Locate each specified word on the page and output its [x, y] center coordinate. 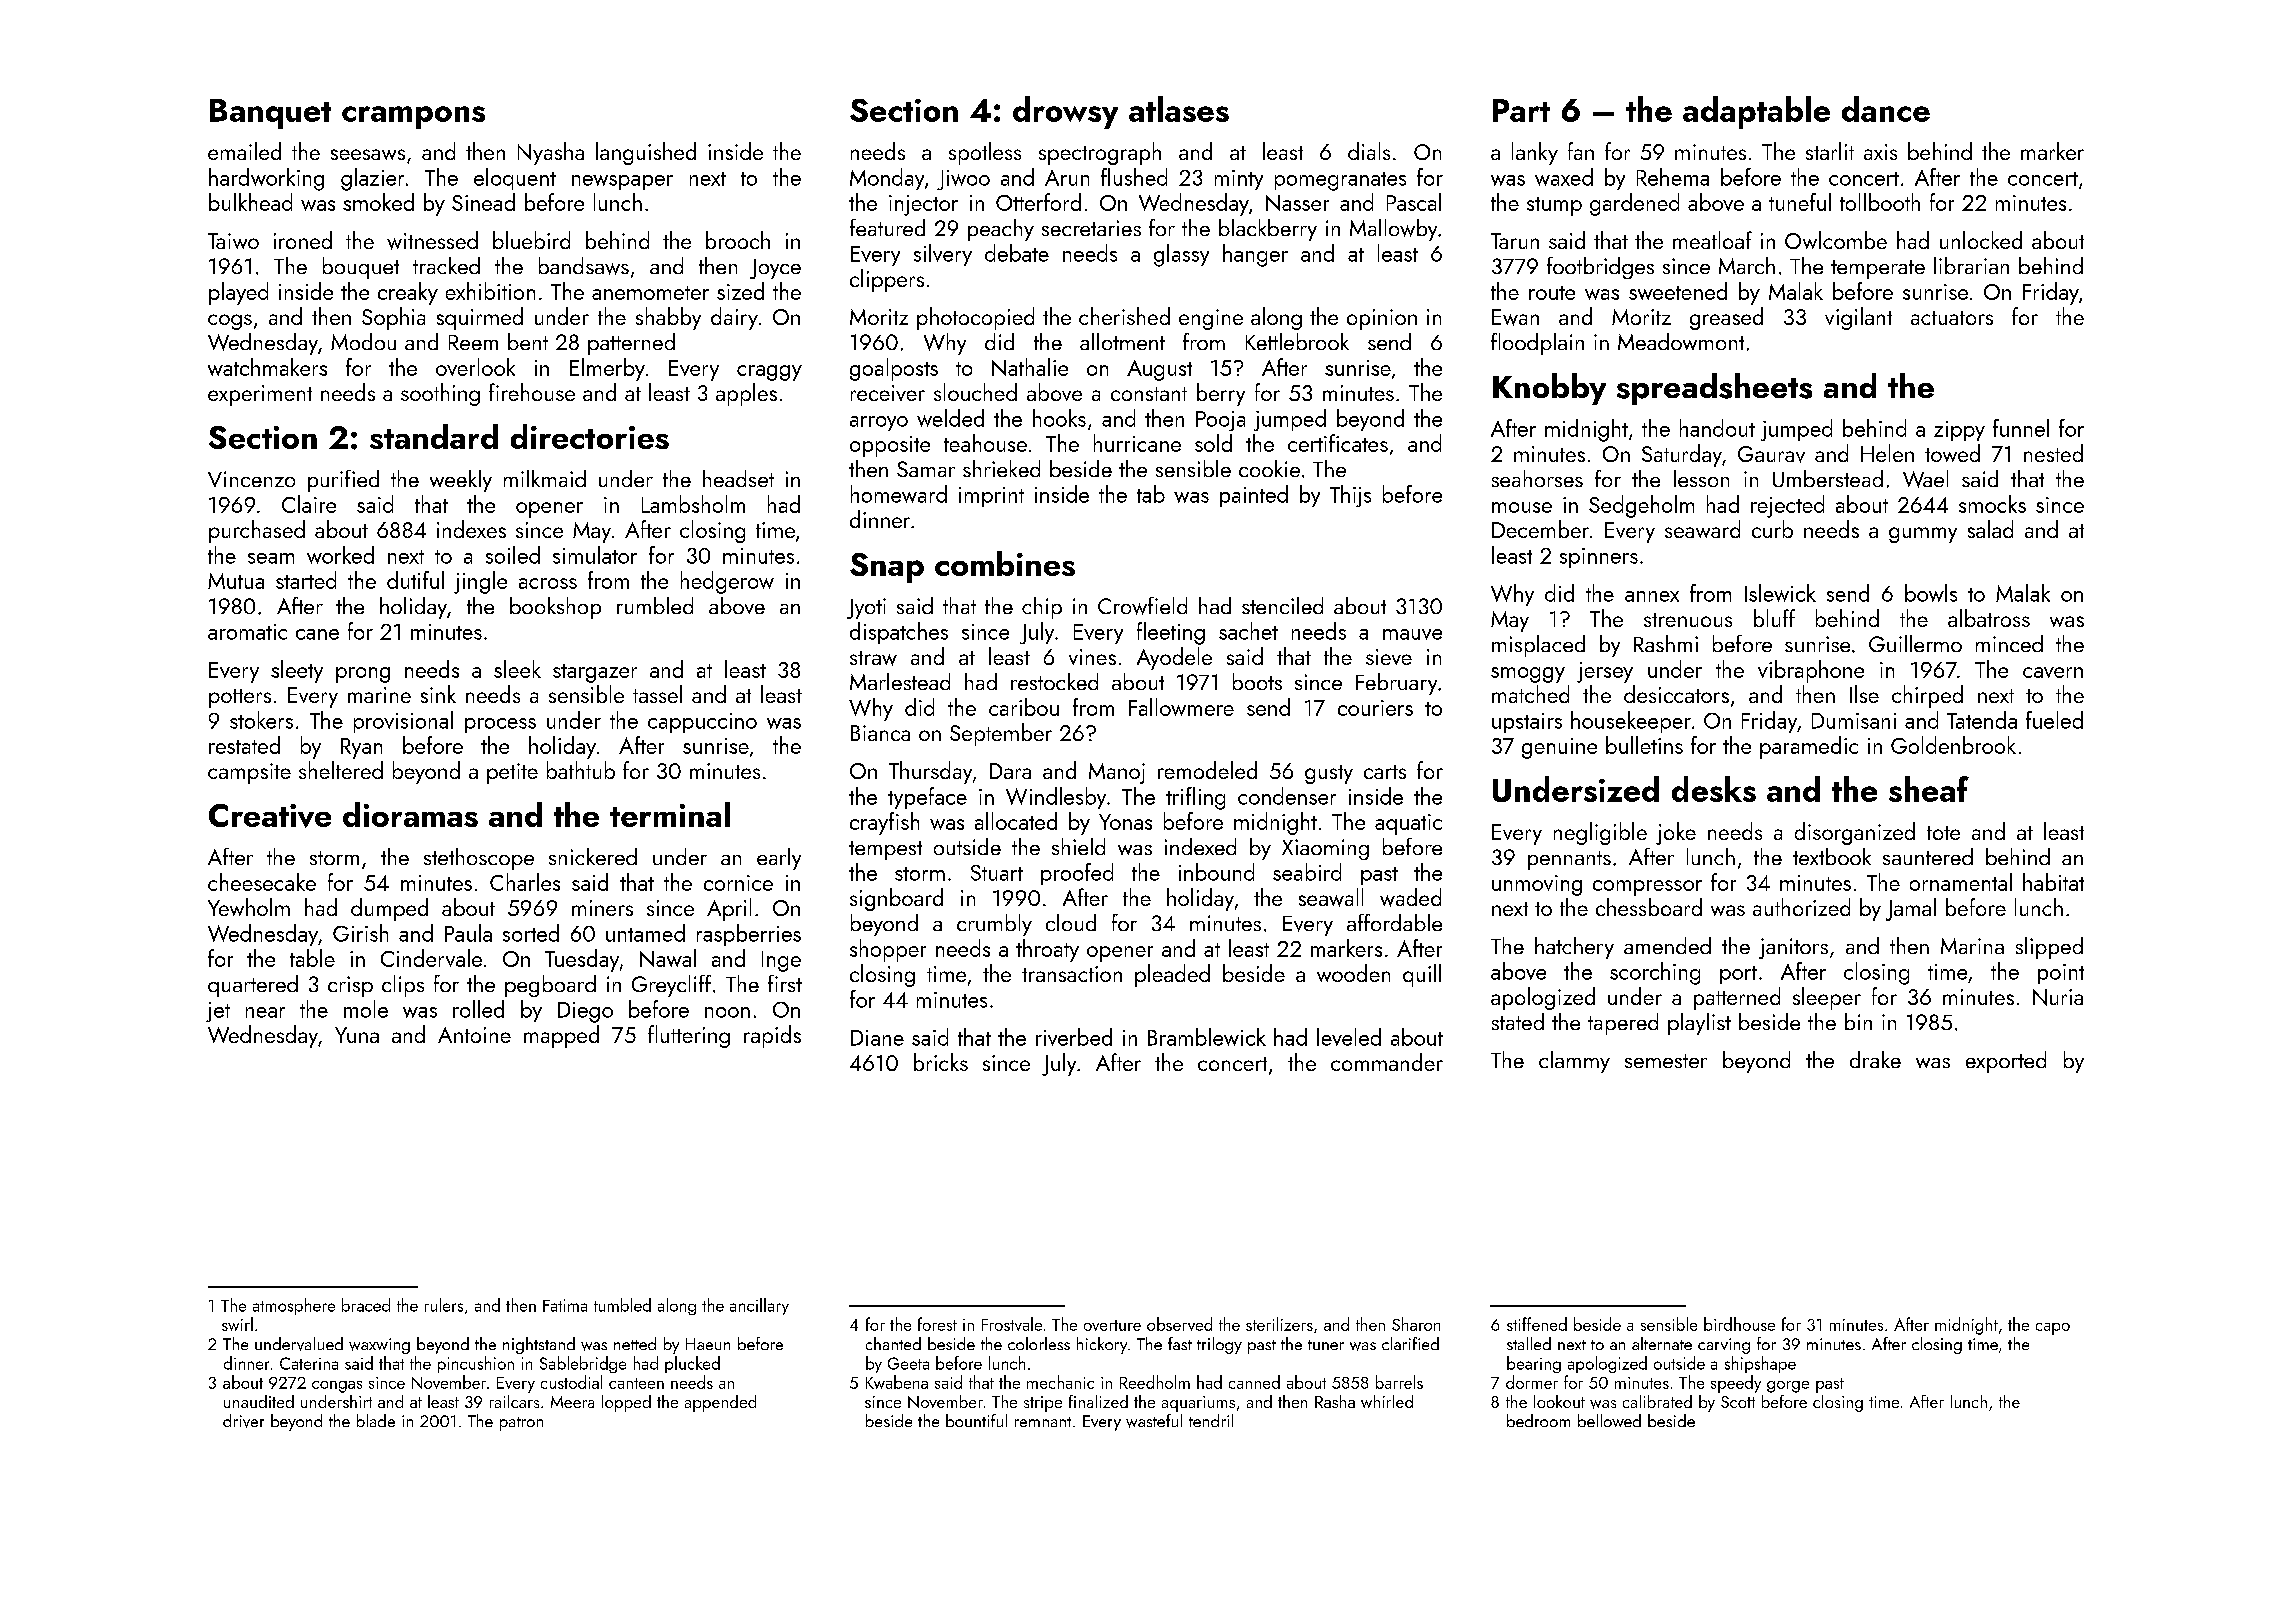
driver [243, 1421]
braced [366, 1305]
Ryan [361, 748]
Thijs [1350, 496]
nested [2053, 453]
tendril [1211, 1420]
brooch [738, 240]
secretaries [1091, 228]
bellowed [1609, 1420]
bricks [941, 1062]
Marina [1972, 946]
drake [1875, 1059]
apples [746, 394]
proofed [1077, 874]
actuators [1952, 318]
